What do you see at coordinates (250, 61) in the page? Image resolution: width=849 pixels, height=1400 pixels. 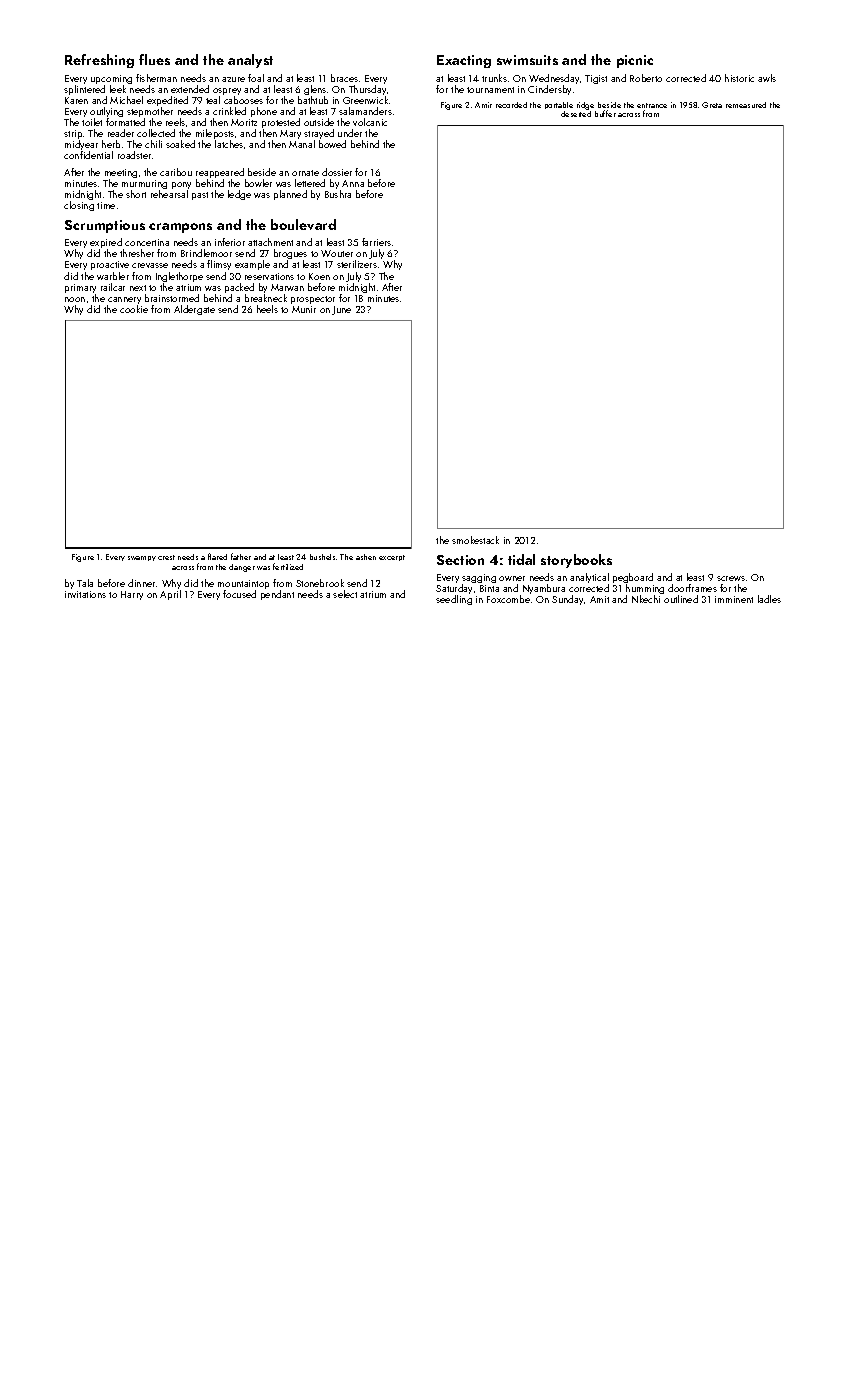 I see `analyst` at bounding box center [250, 61].
